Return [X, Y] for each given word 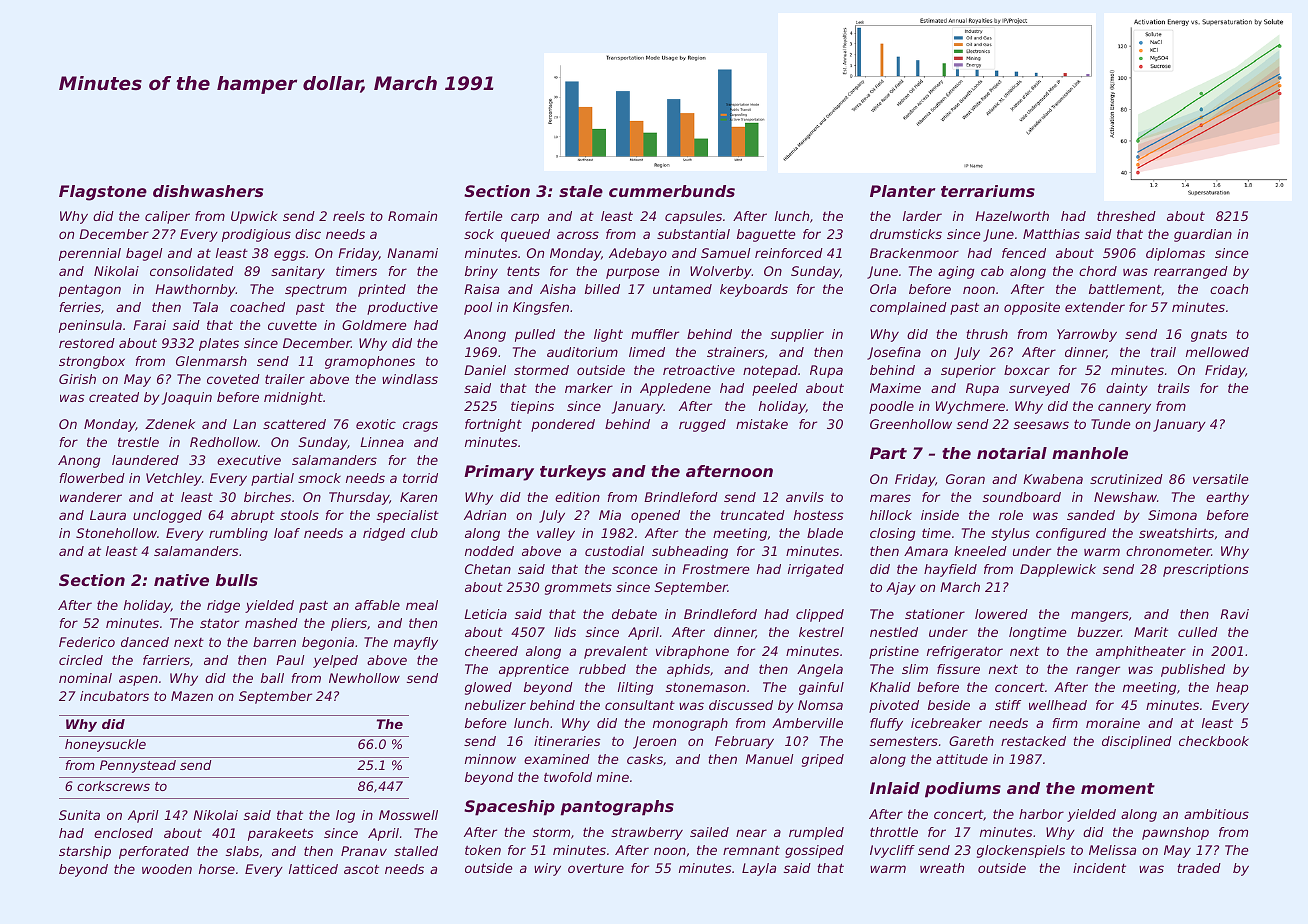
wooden [167, 869]
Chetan [488, 569]
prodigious [256, 235]
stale [581, 191]
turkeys [573, 473]
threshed [1126, 216]
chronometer [1169, 551]
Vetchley [174, 479]
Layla [759, 869]
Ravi [1234, 614]
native [181, 580]
